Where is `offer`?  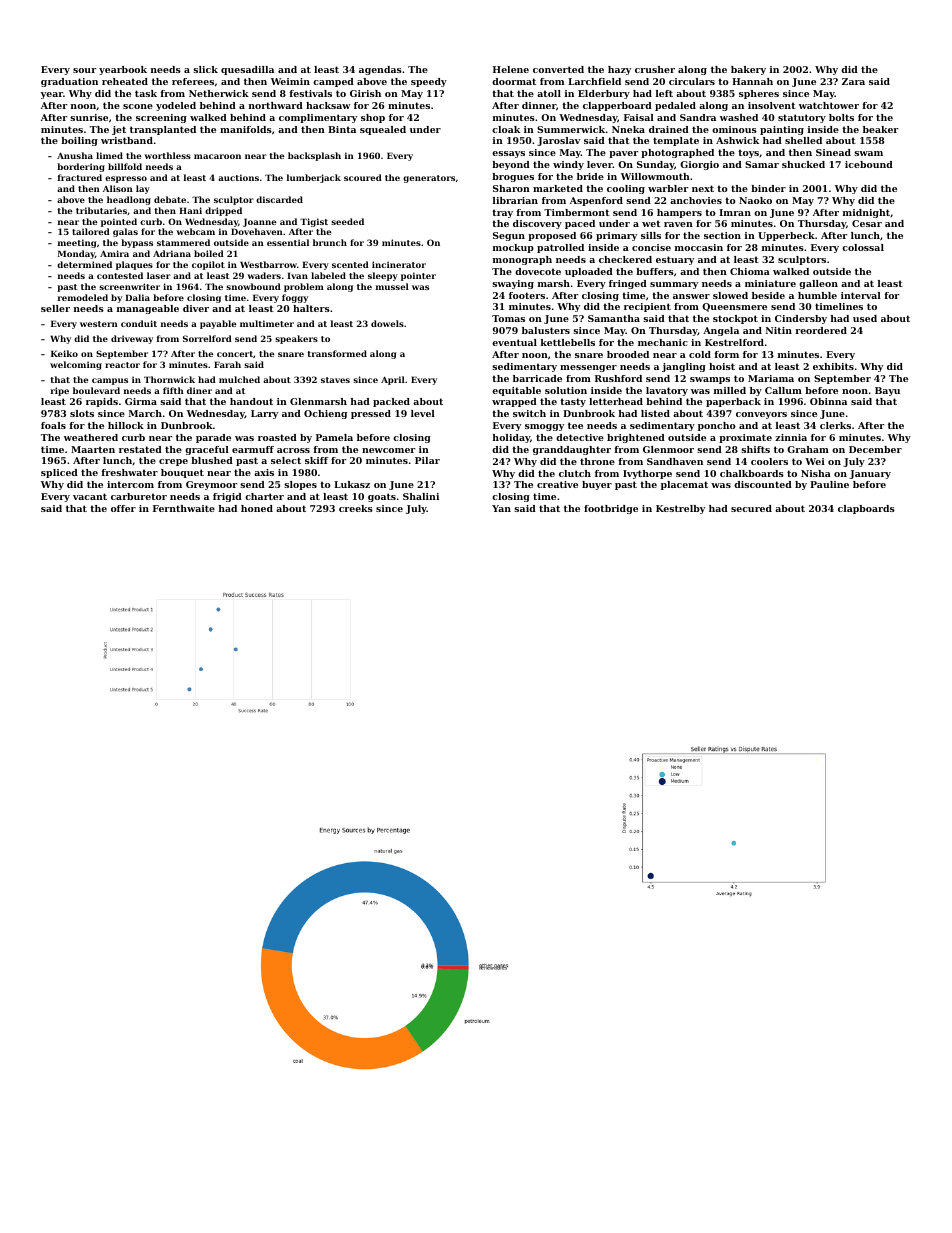 offer is located at coordinates (123, 508).
